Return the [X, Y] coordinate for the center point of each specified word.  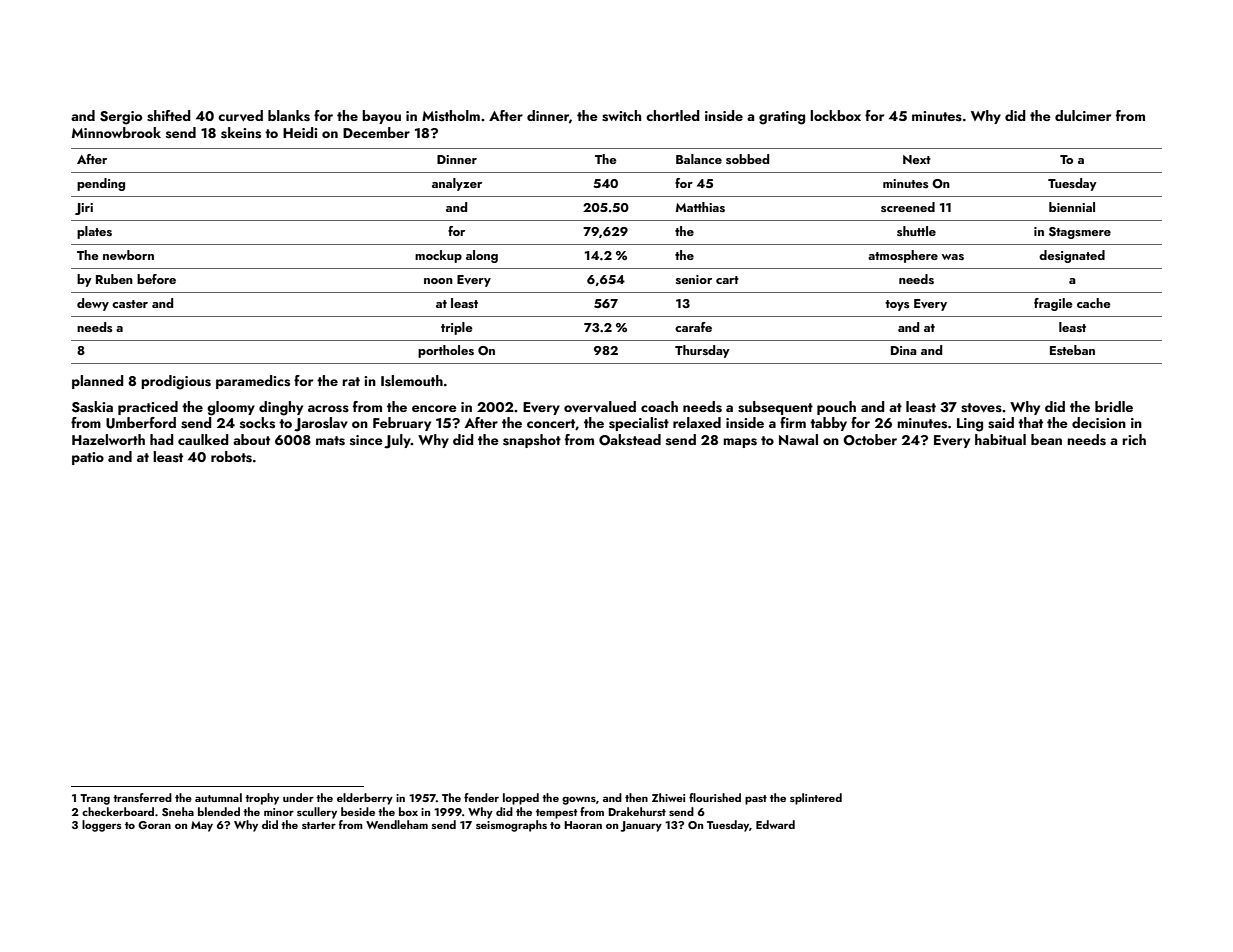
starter [319, 825]
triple [457, 328]
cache [1094, 303]
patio [88, 458]
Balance [699, 159]
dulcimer [1083, 115]
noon [438, 281]
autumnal [218, 797]
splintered [816, 799]
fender [481, 797]
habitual [1000, 439]
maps [740, 443]
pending [101, 184]
